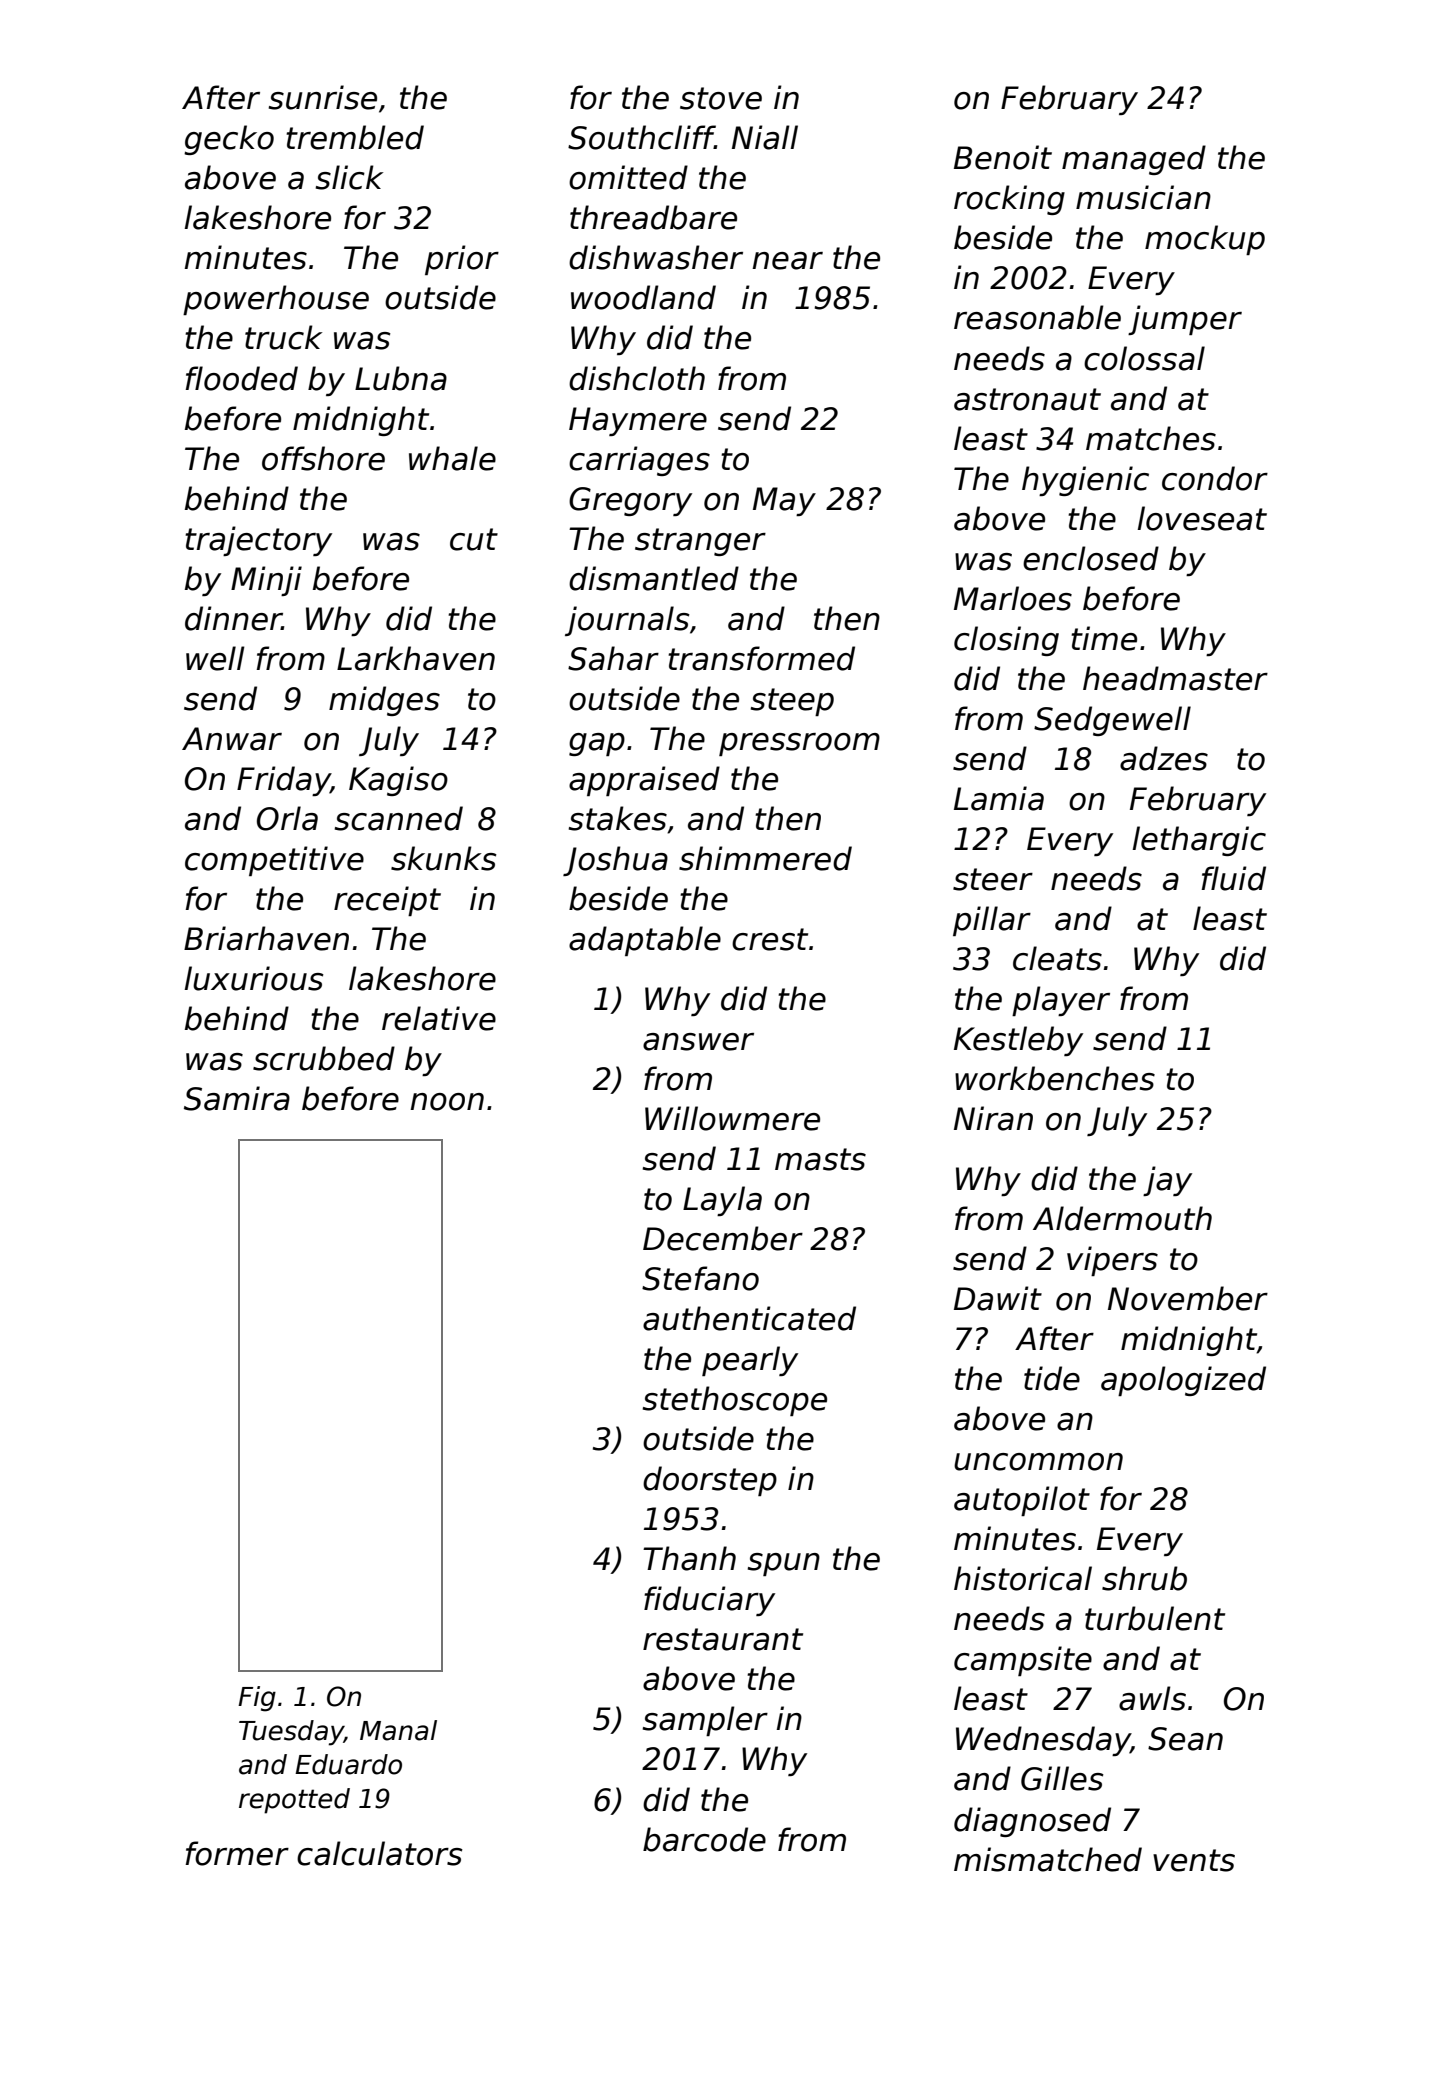 Image resolution: width=1450 pixels, height=2100 pixels. What do you see at coordinates (704, 1839) in the document?
I see `barcode` at bounding box center [704, 1839].
